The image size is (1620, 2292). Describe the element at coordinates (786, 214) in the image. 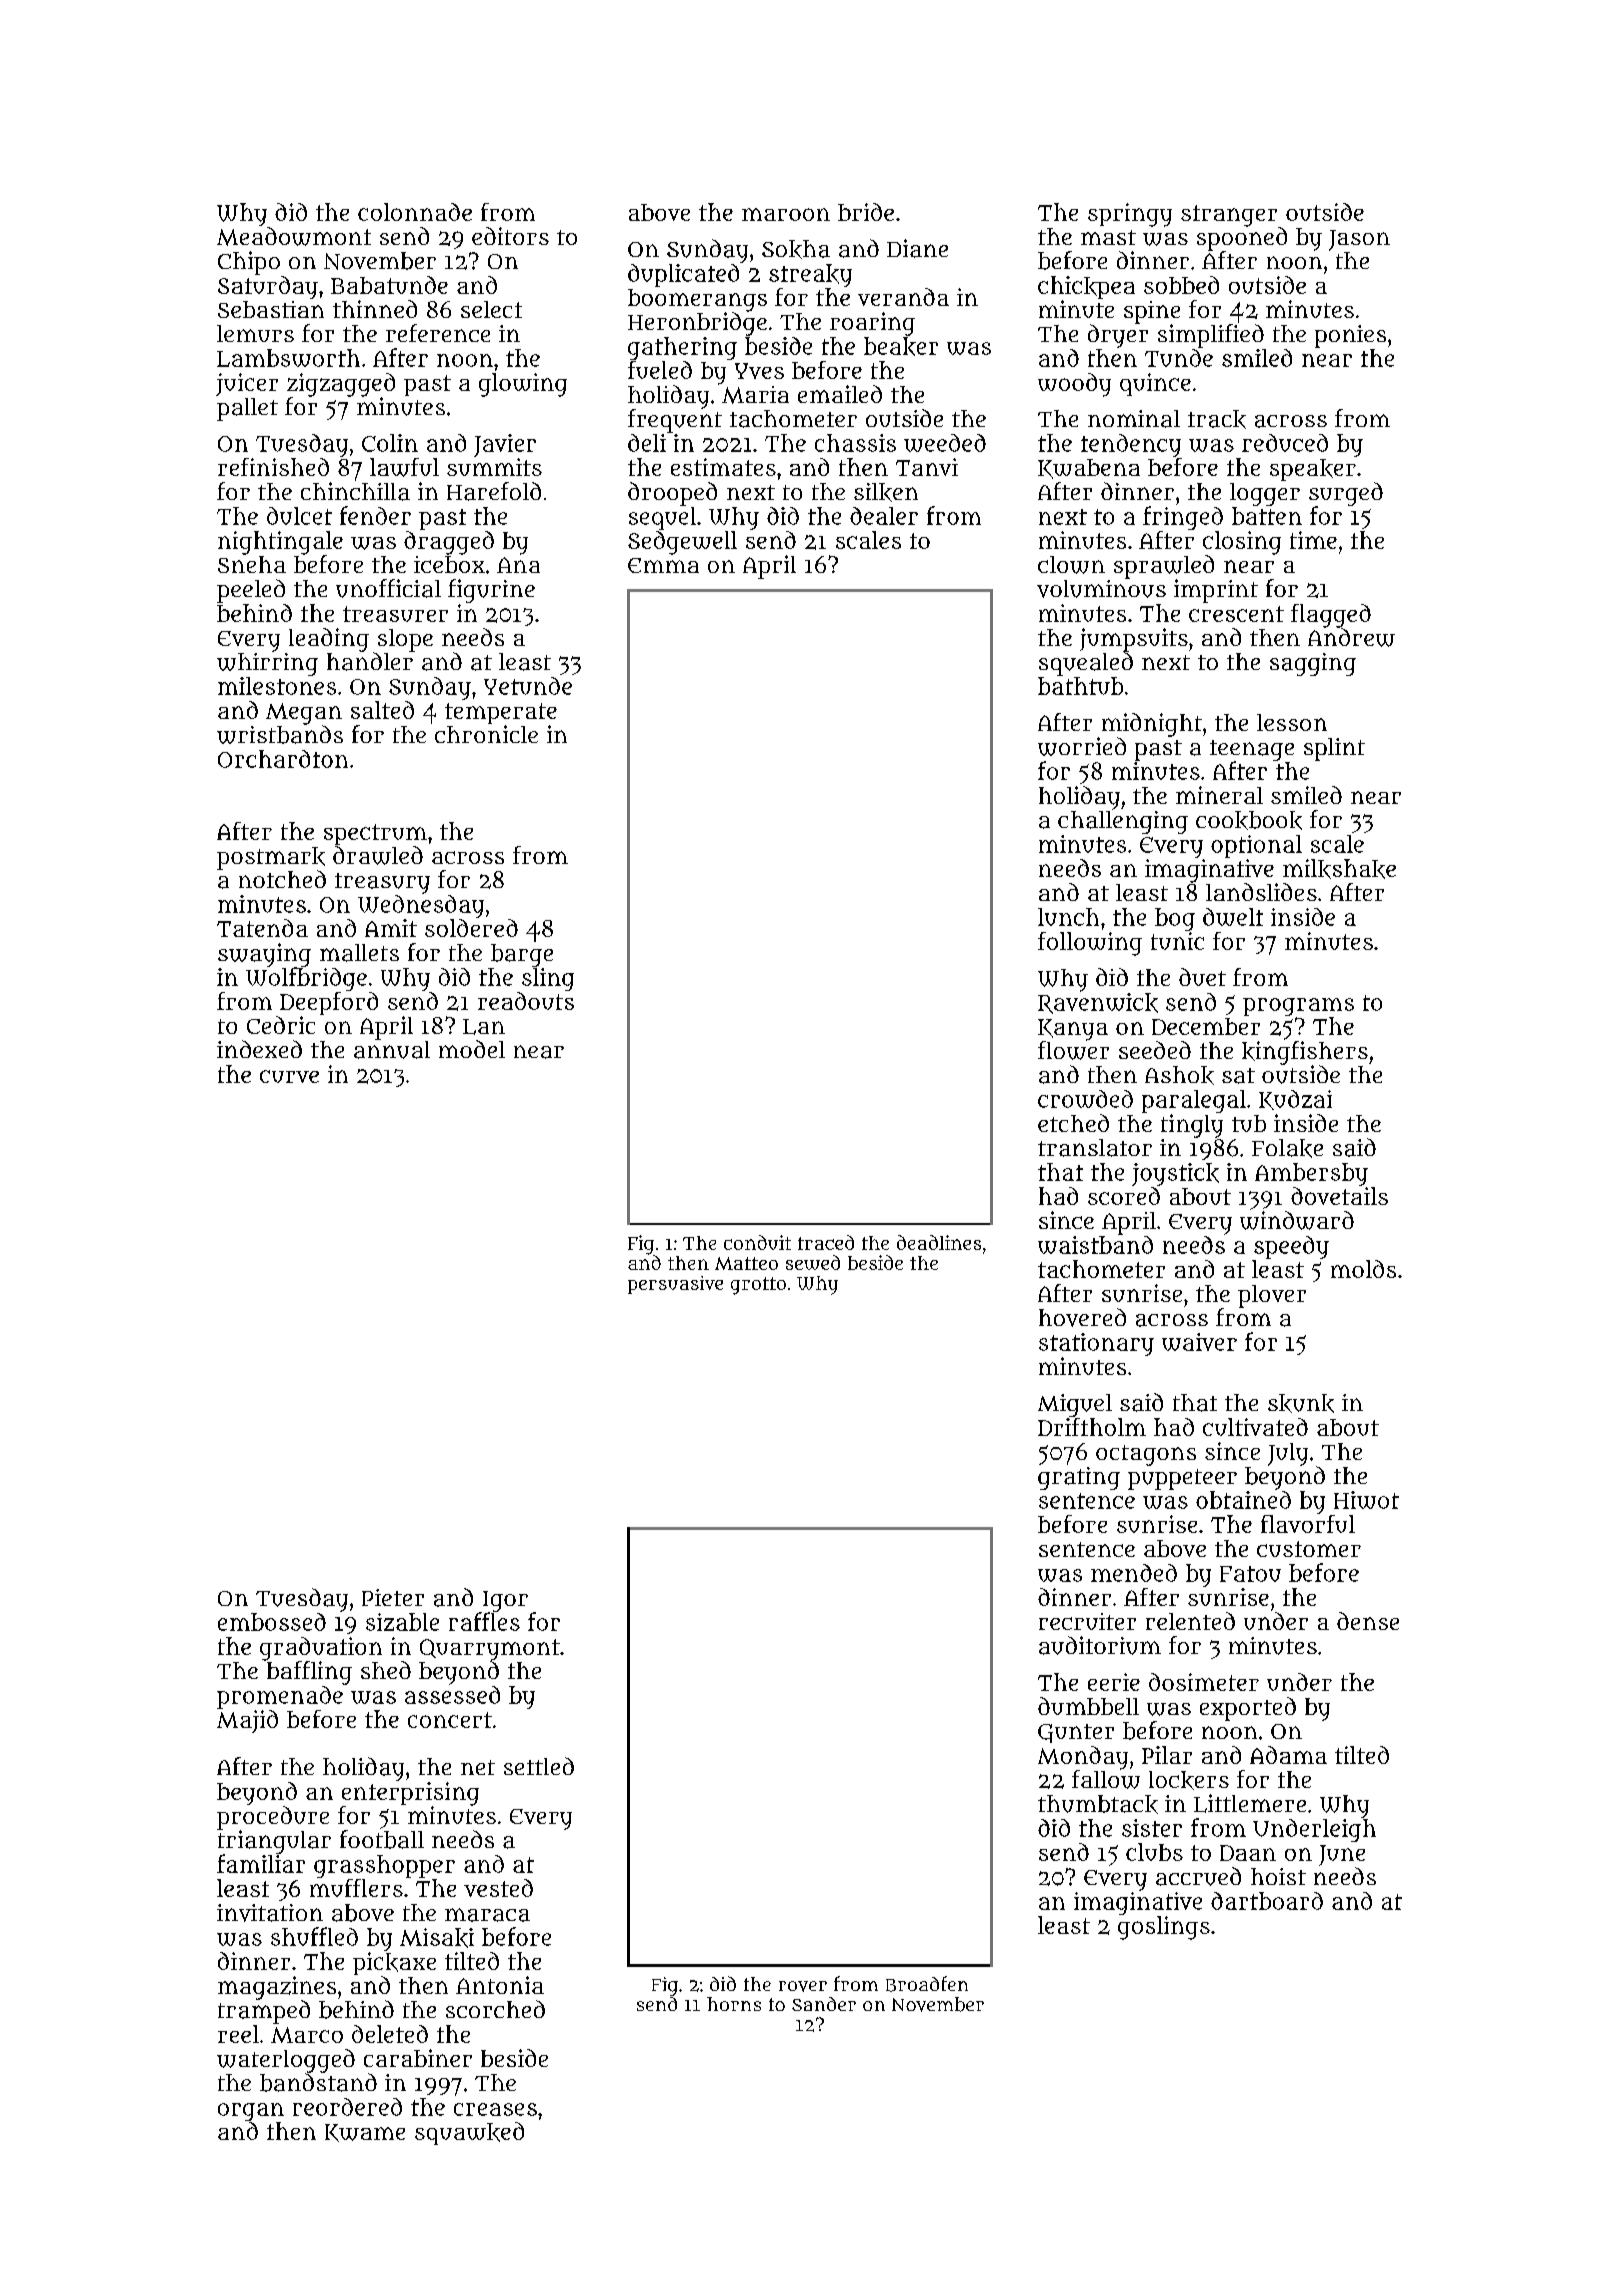

I see `maroon` at that location.
